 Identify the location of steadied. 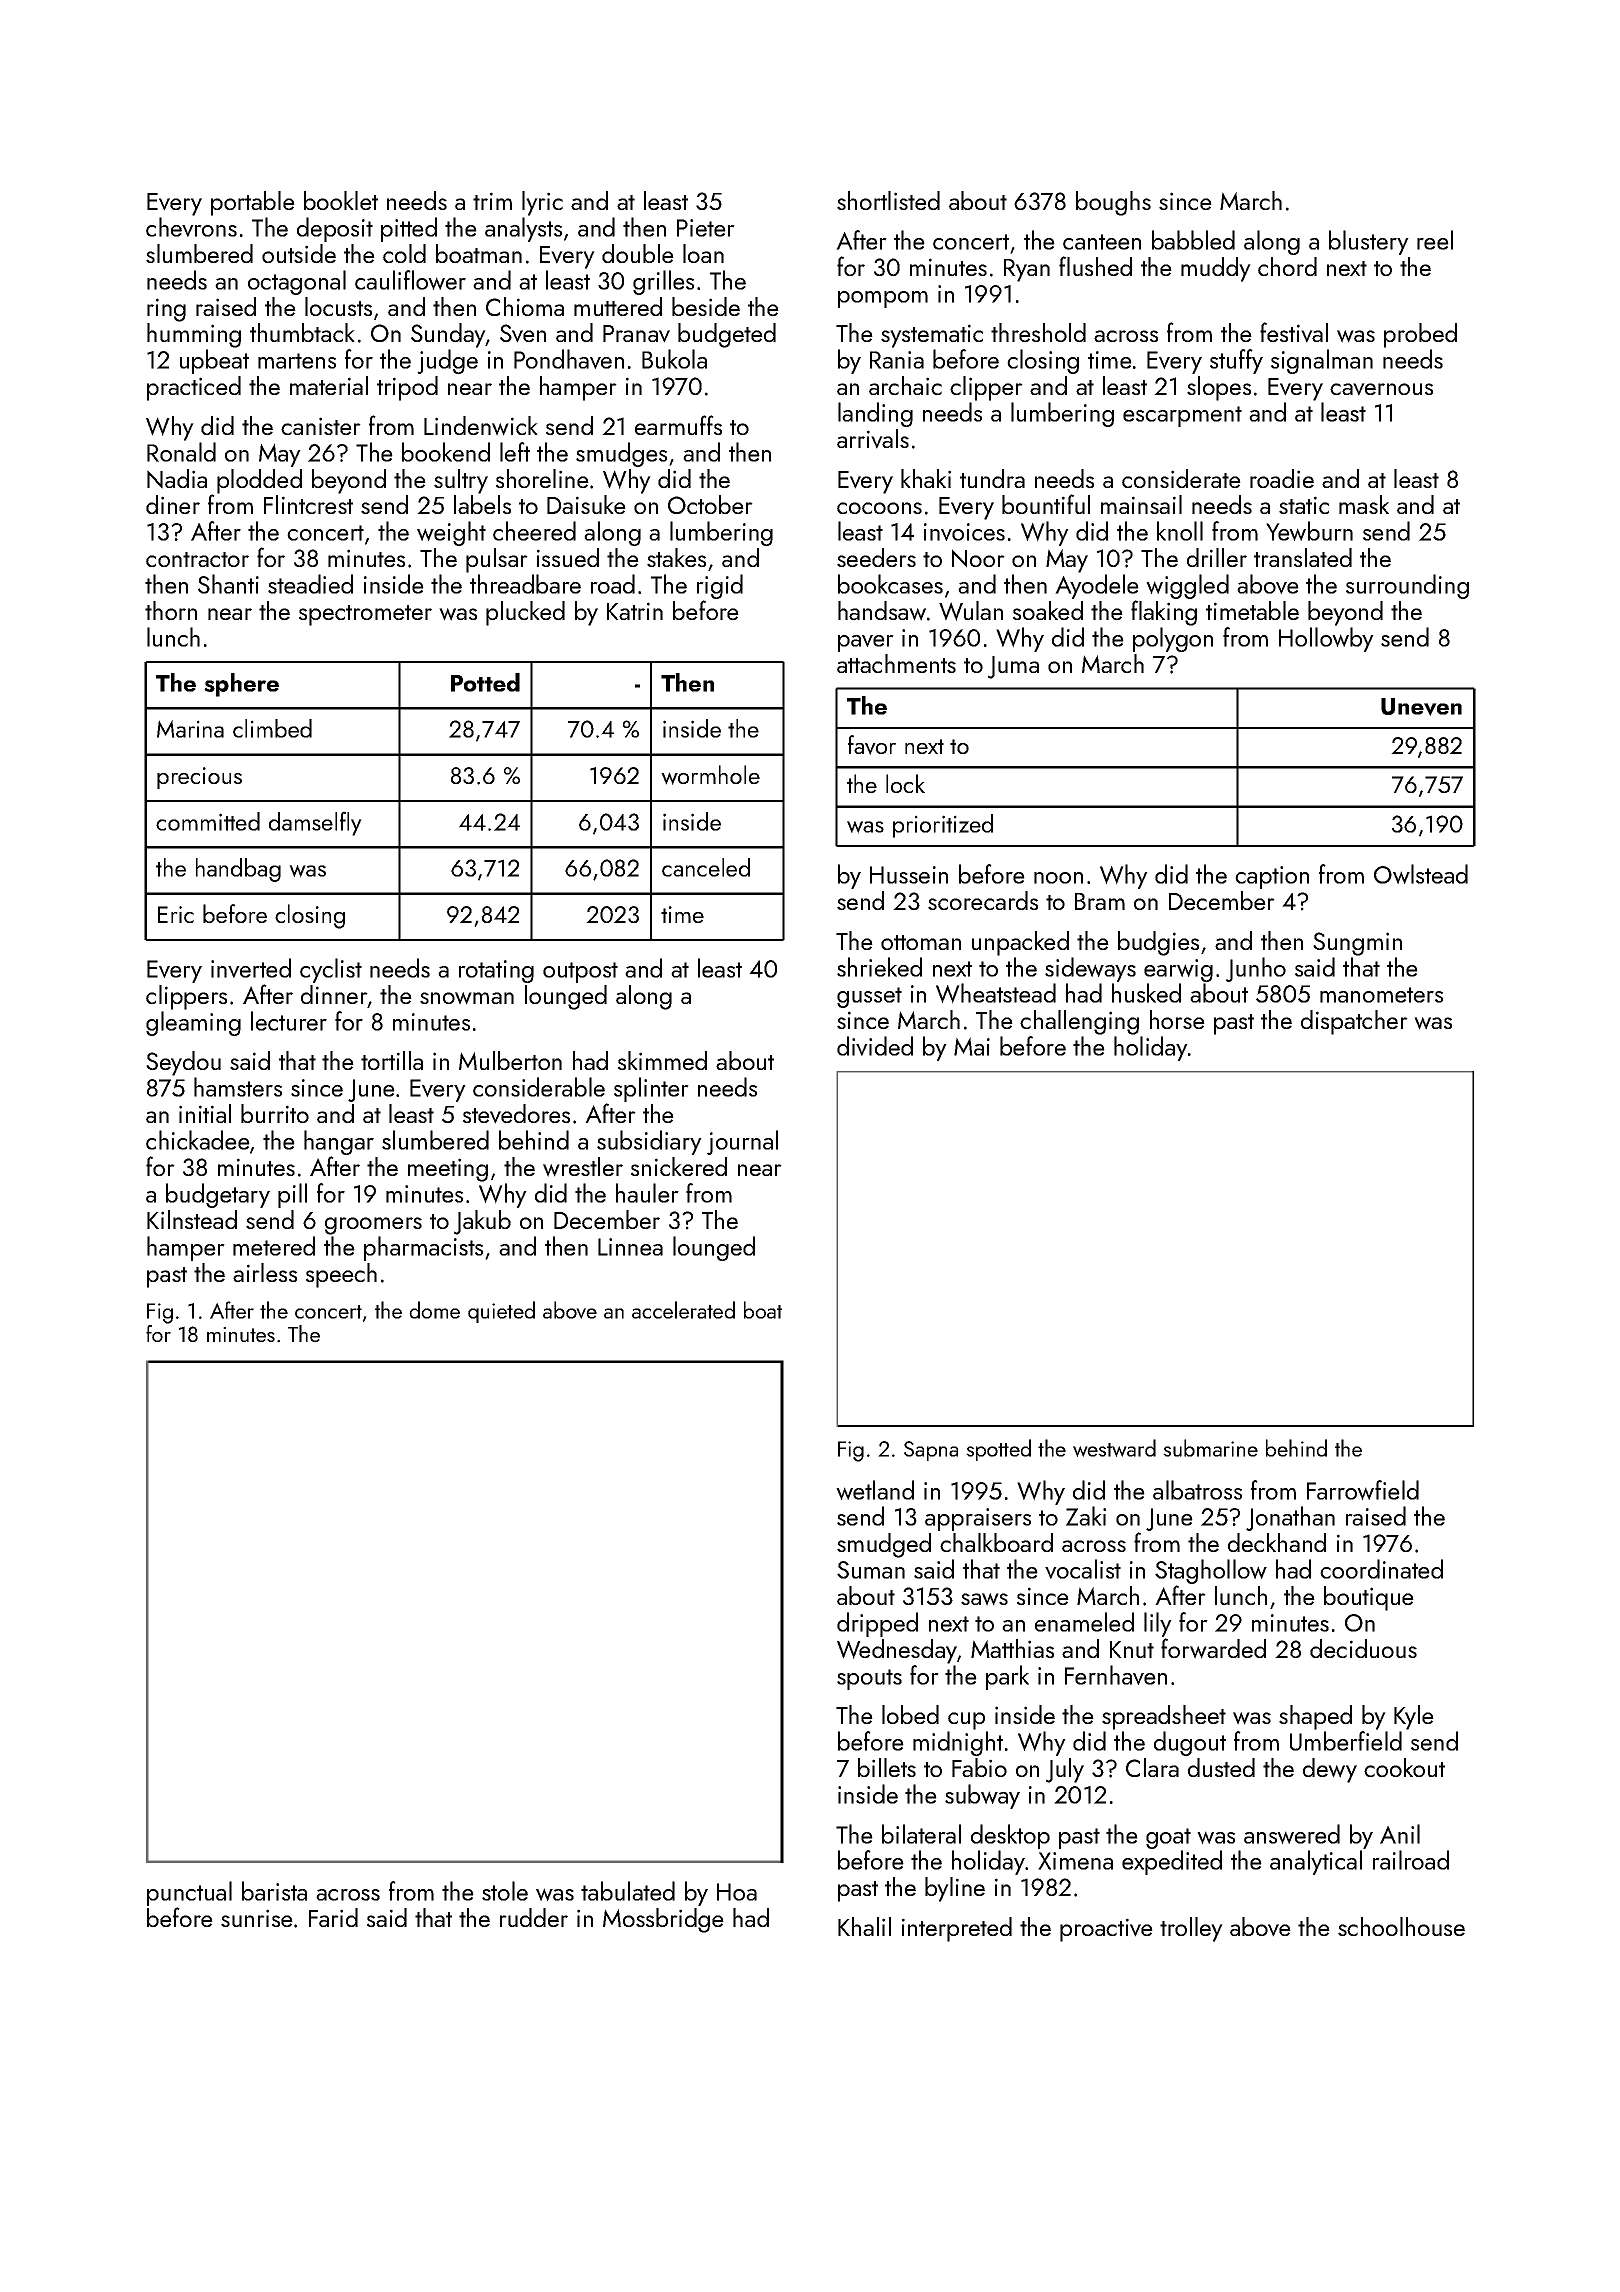
(310, 584).
